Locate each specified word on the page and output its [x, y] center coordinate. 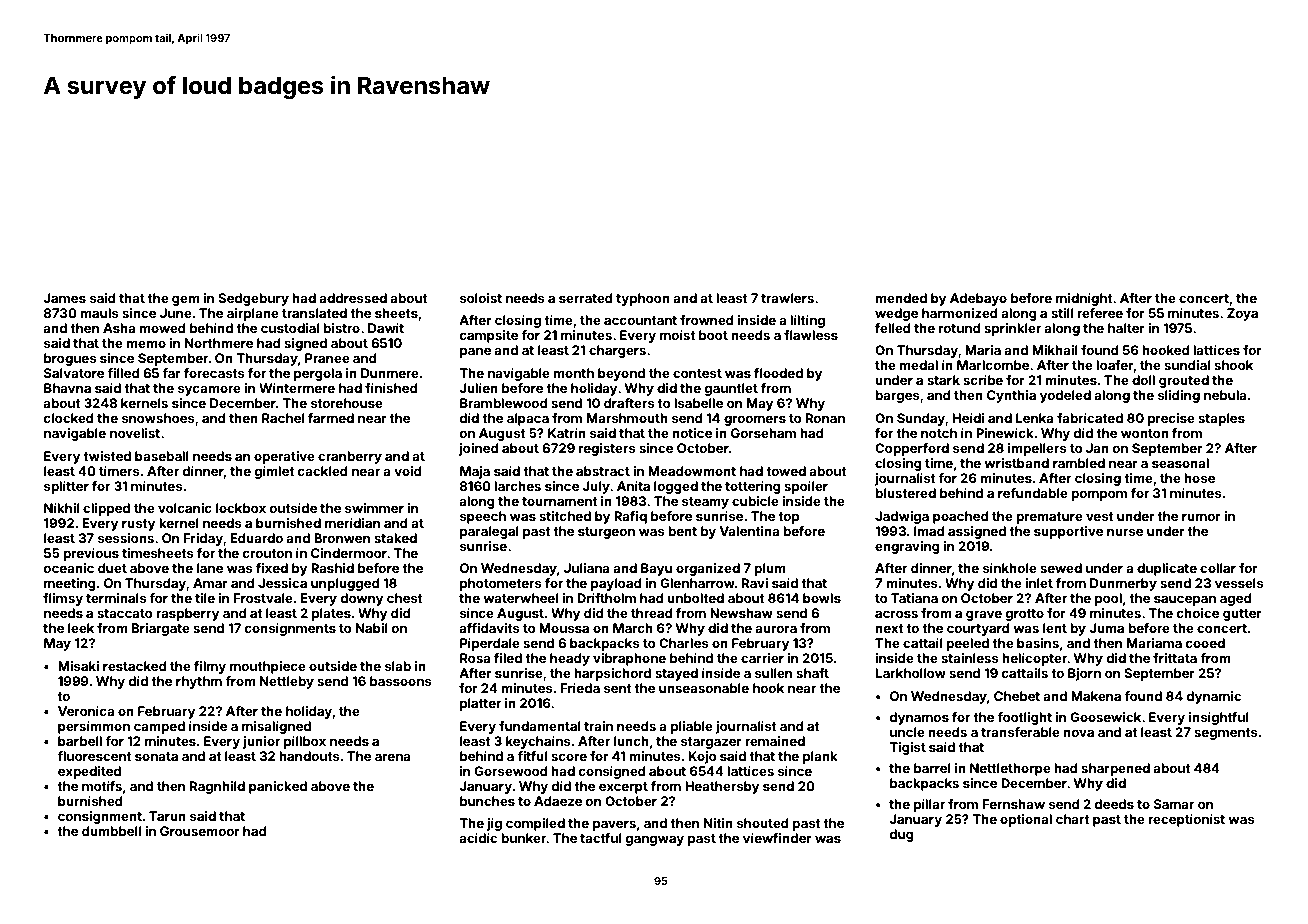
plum [770, 569]
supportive [1068, 532]
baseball [162, 456]
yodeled [1065, 396]
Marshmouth [627, 418]
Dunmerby [1123, 584]
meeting [70, 584]
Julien [478, 388]
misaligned [276, 727]
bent [682, 531]
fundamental [540, 726]
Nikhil [61, 508]
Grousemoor [200, 831]
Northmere [219, 343]
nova [1078, 733]
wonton [1145, 433]
